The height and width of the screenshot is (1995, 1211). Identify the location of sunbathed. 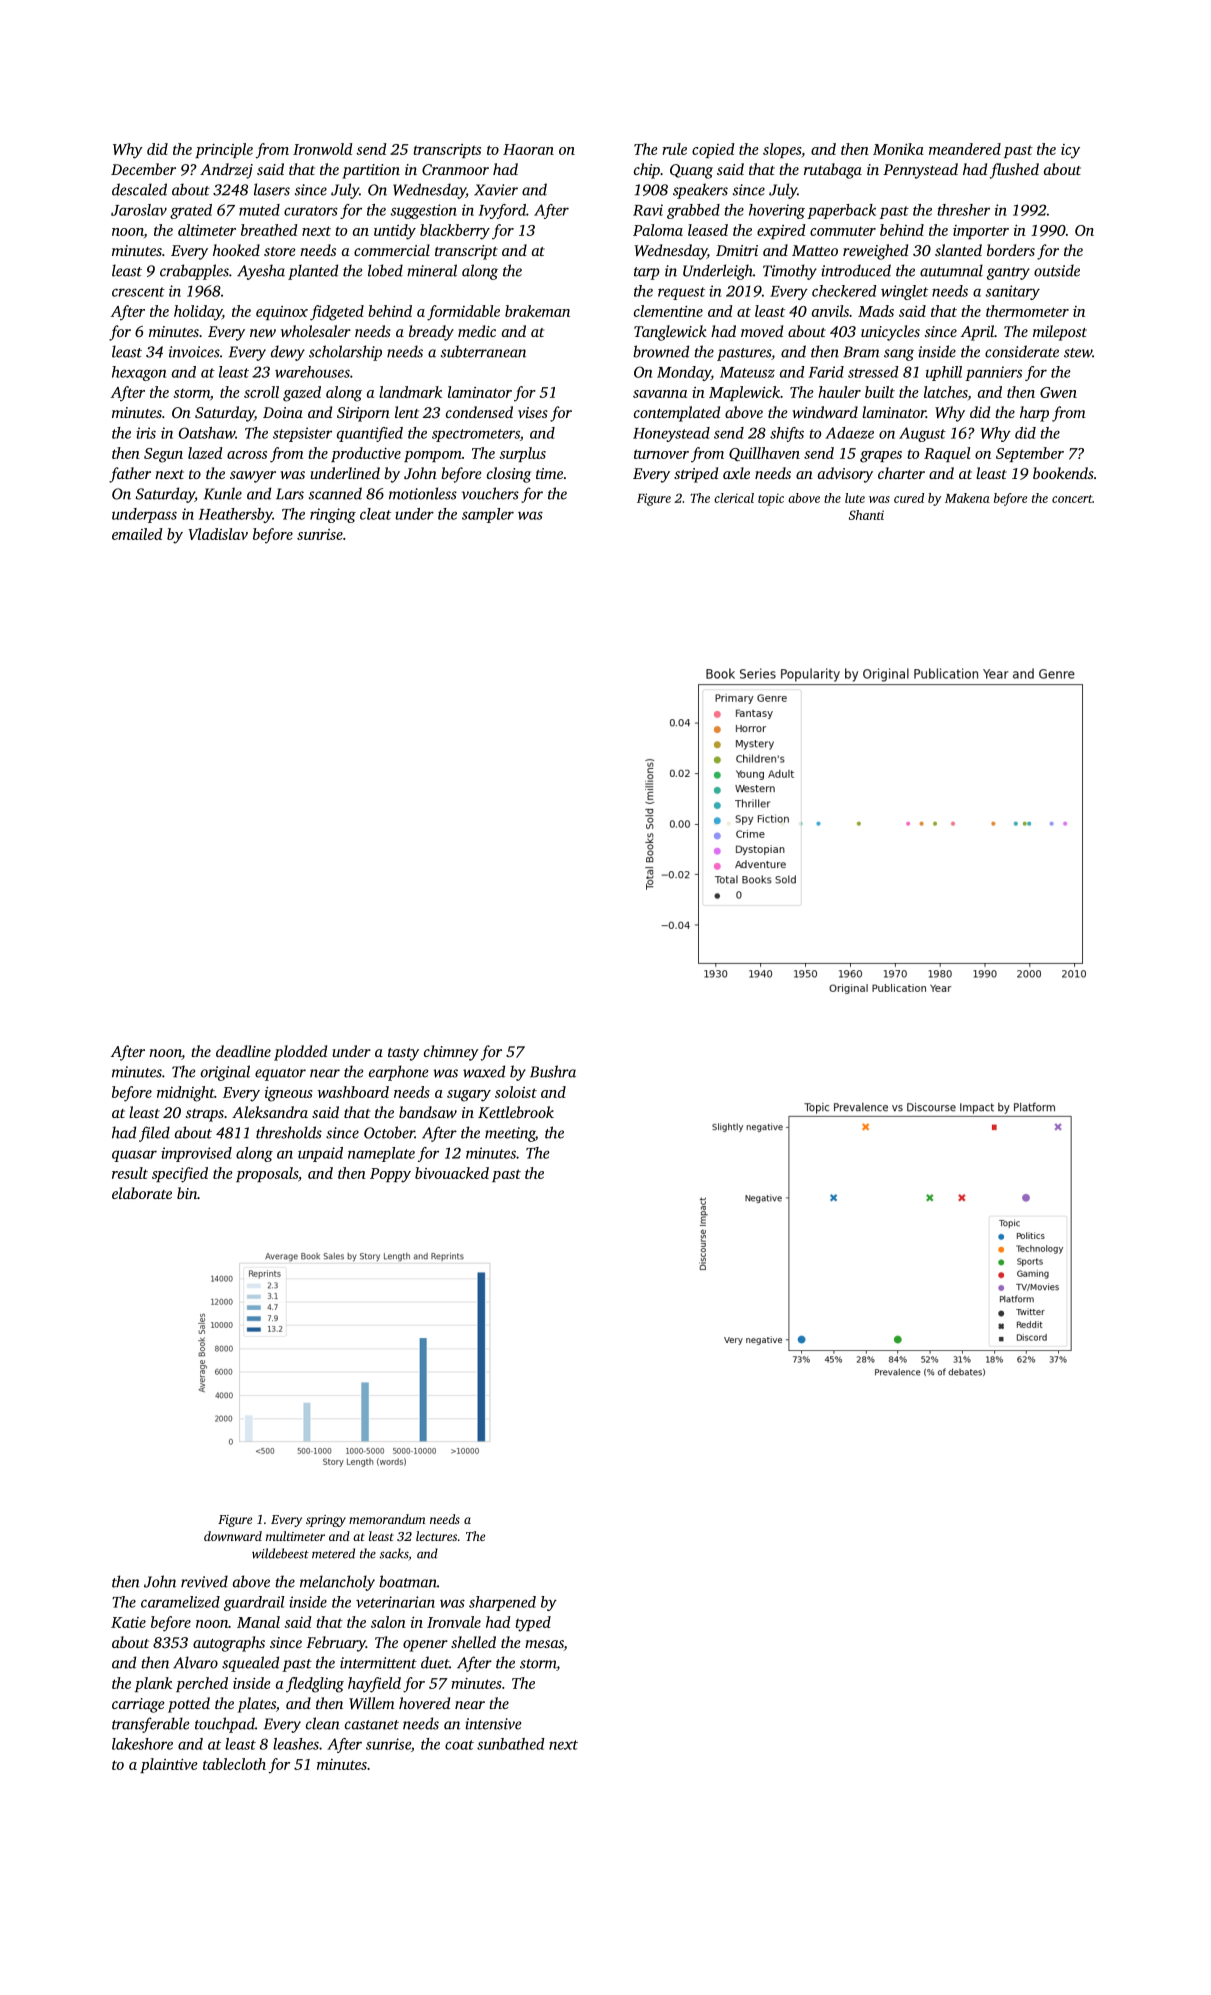
(511, 1744).
